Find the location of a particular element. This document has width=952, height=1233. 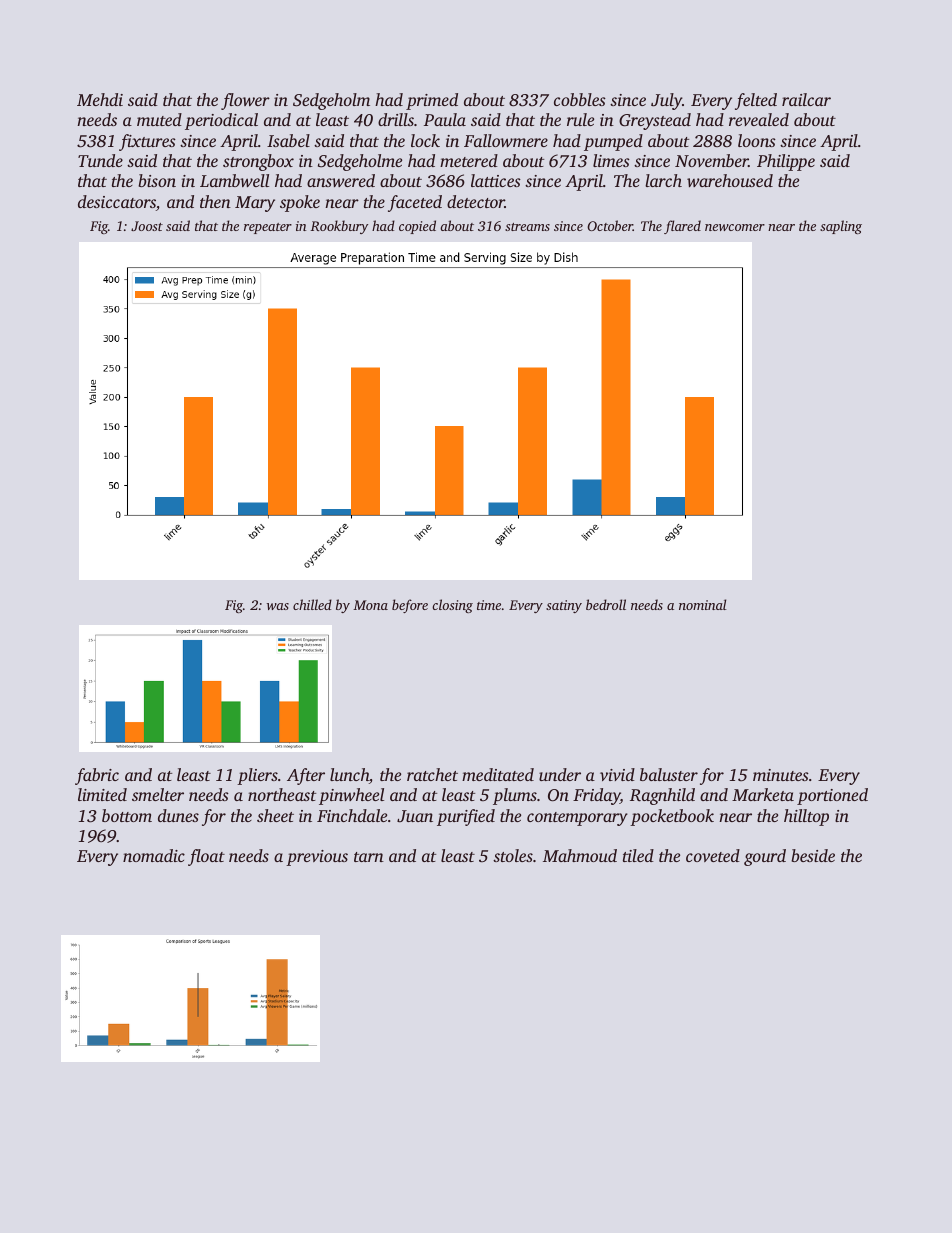

gourd is located at coordinates (765, 857).
